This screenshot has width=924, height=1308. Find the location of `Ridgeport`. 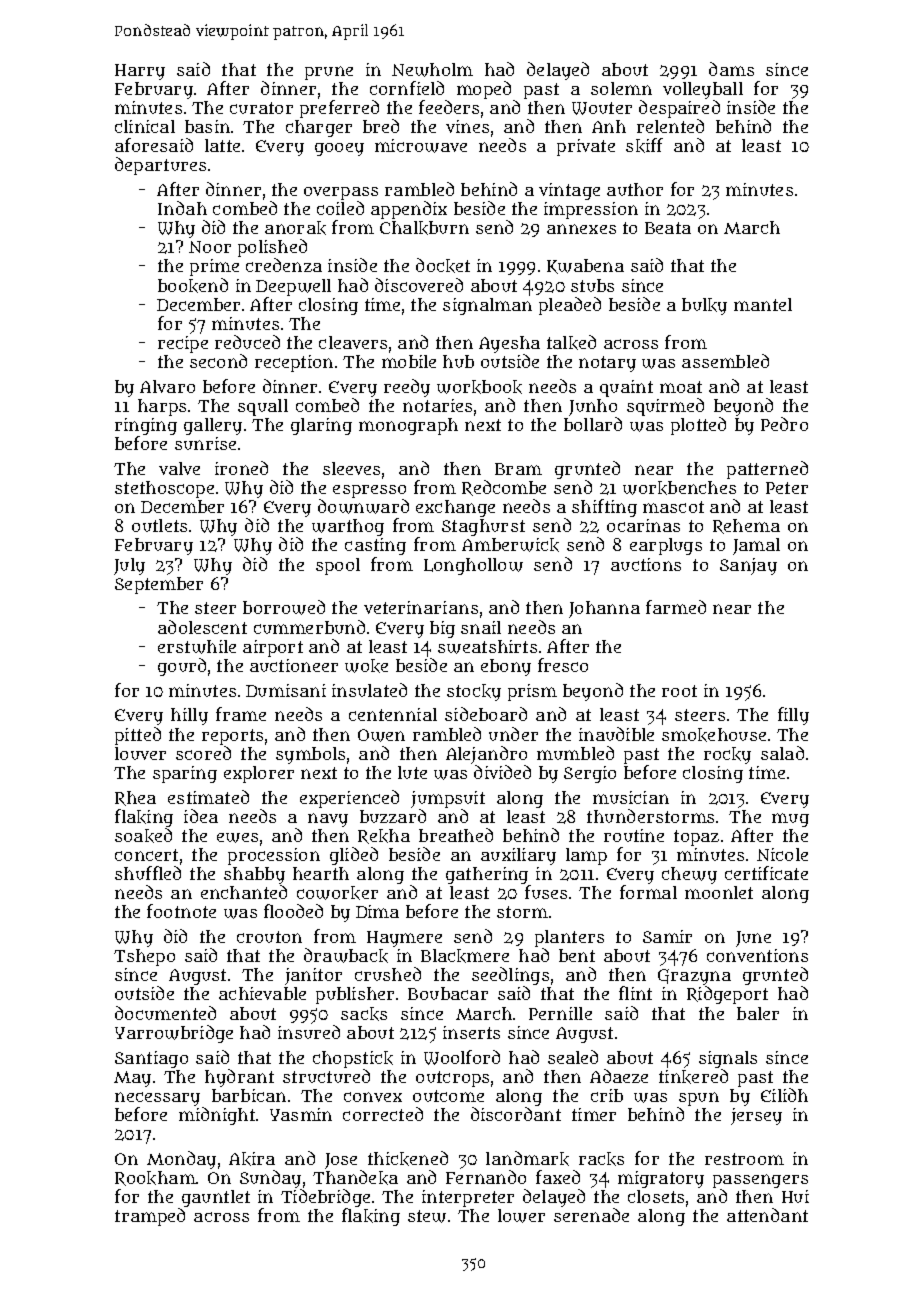

Ridgeport is located at coordinates (727, 995).
